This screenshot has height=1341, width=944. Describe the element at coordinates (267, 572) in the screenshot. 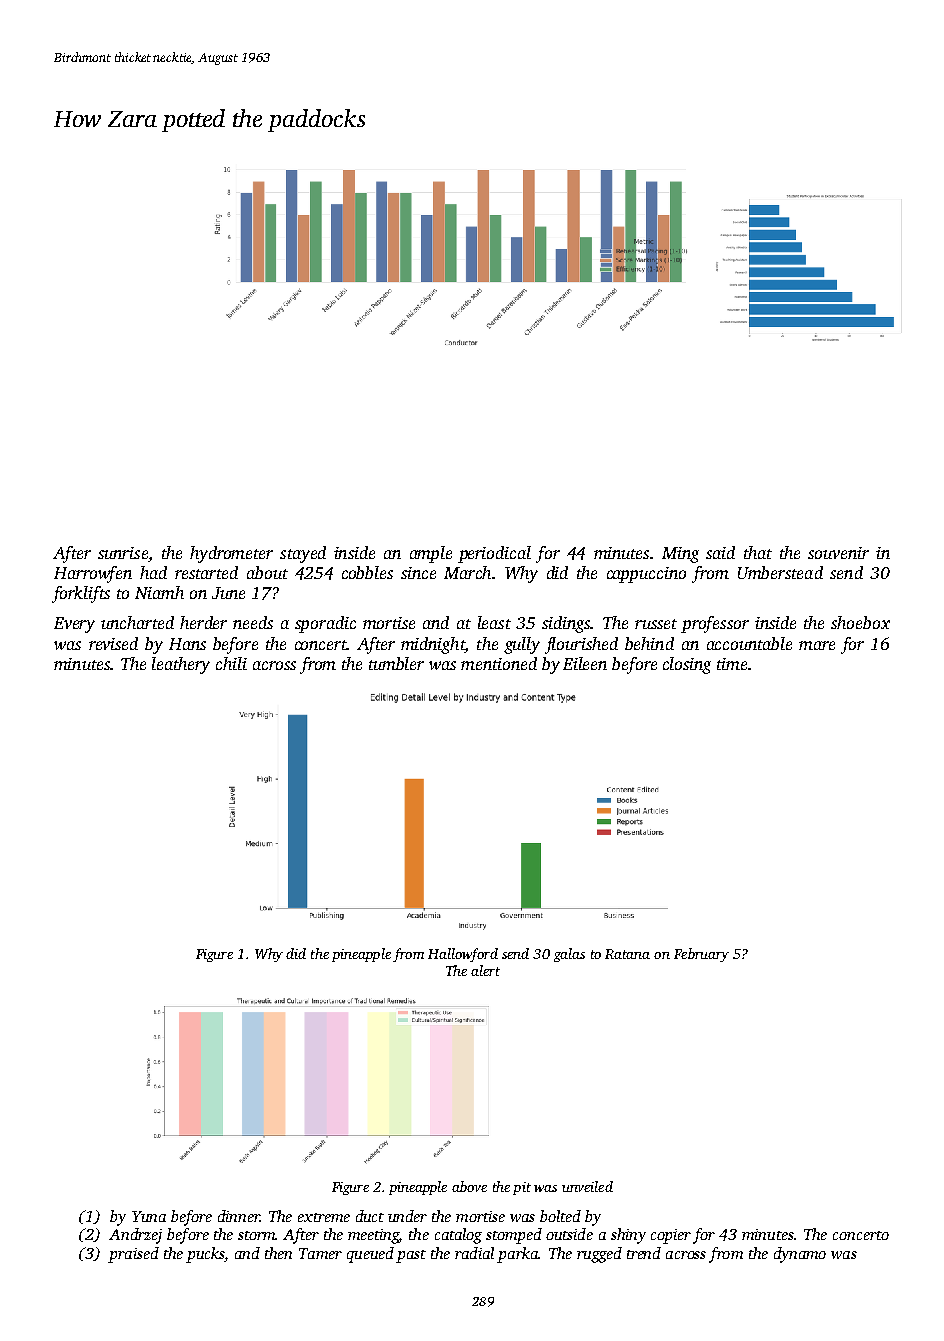

I see `about` at that location.
